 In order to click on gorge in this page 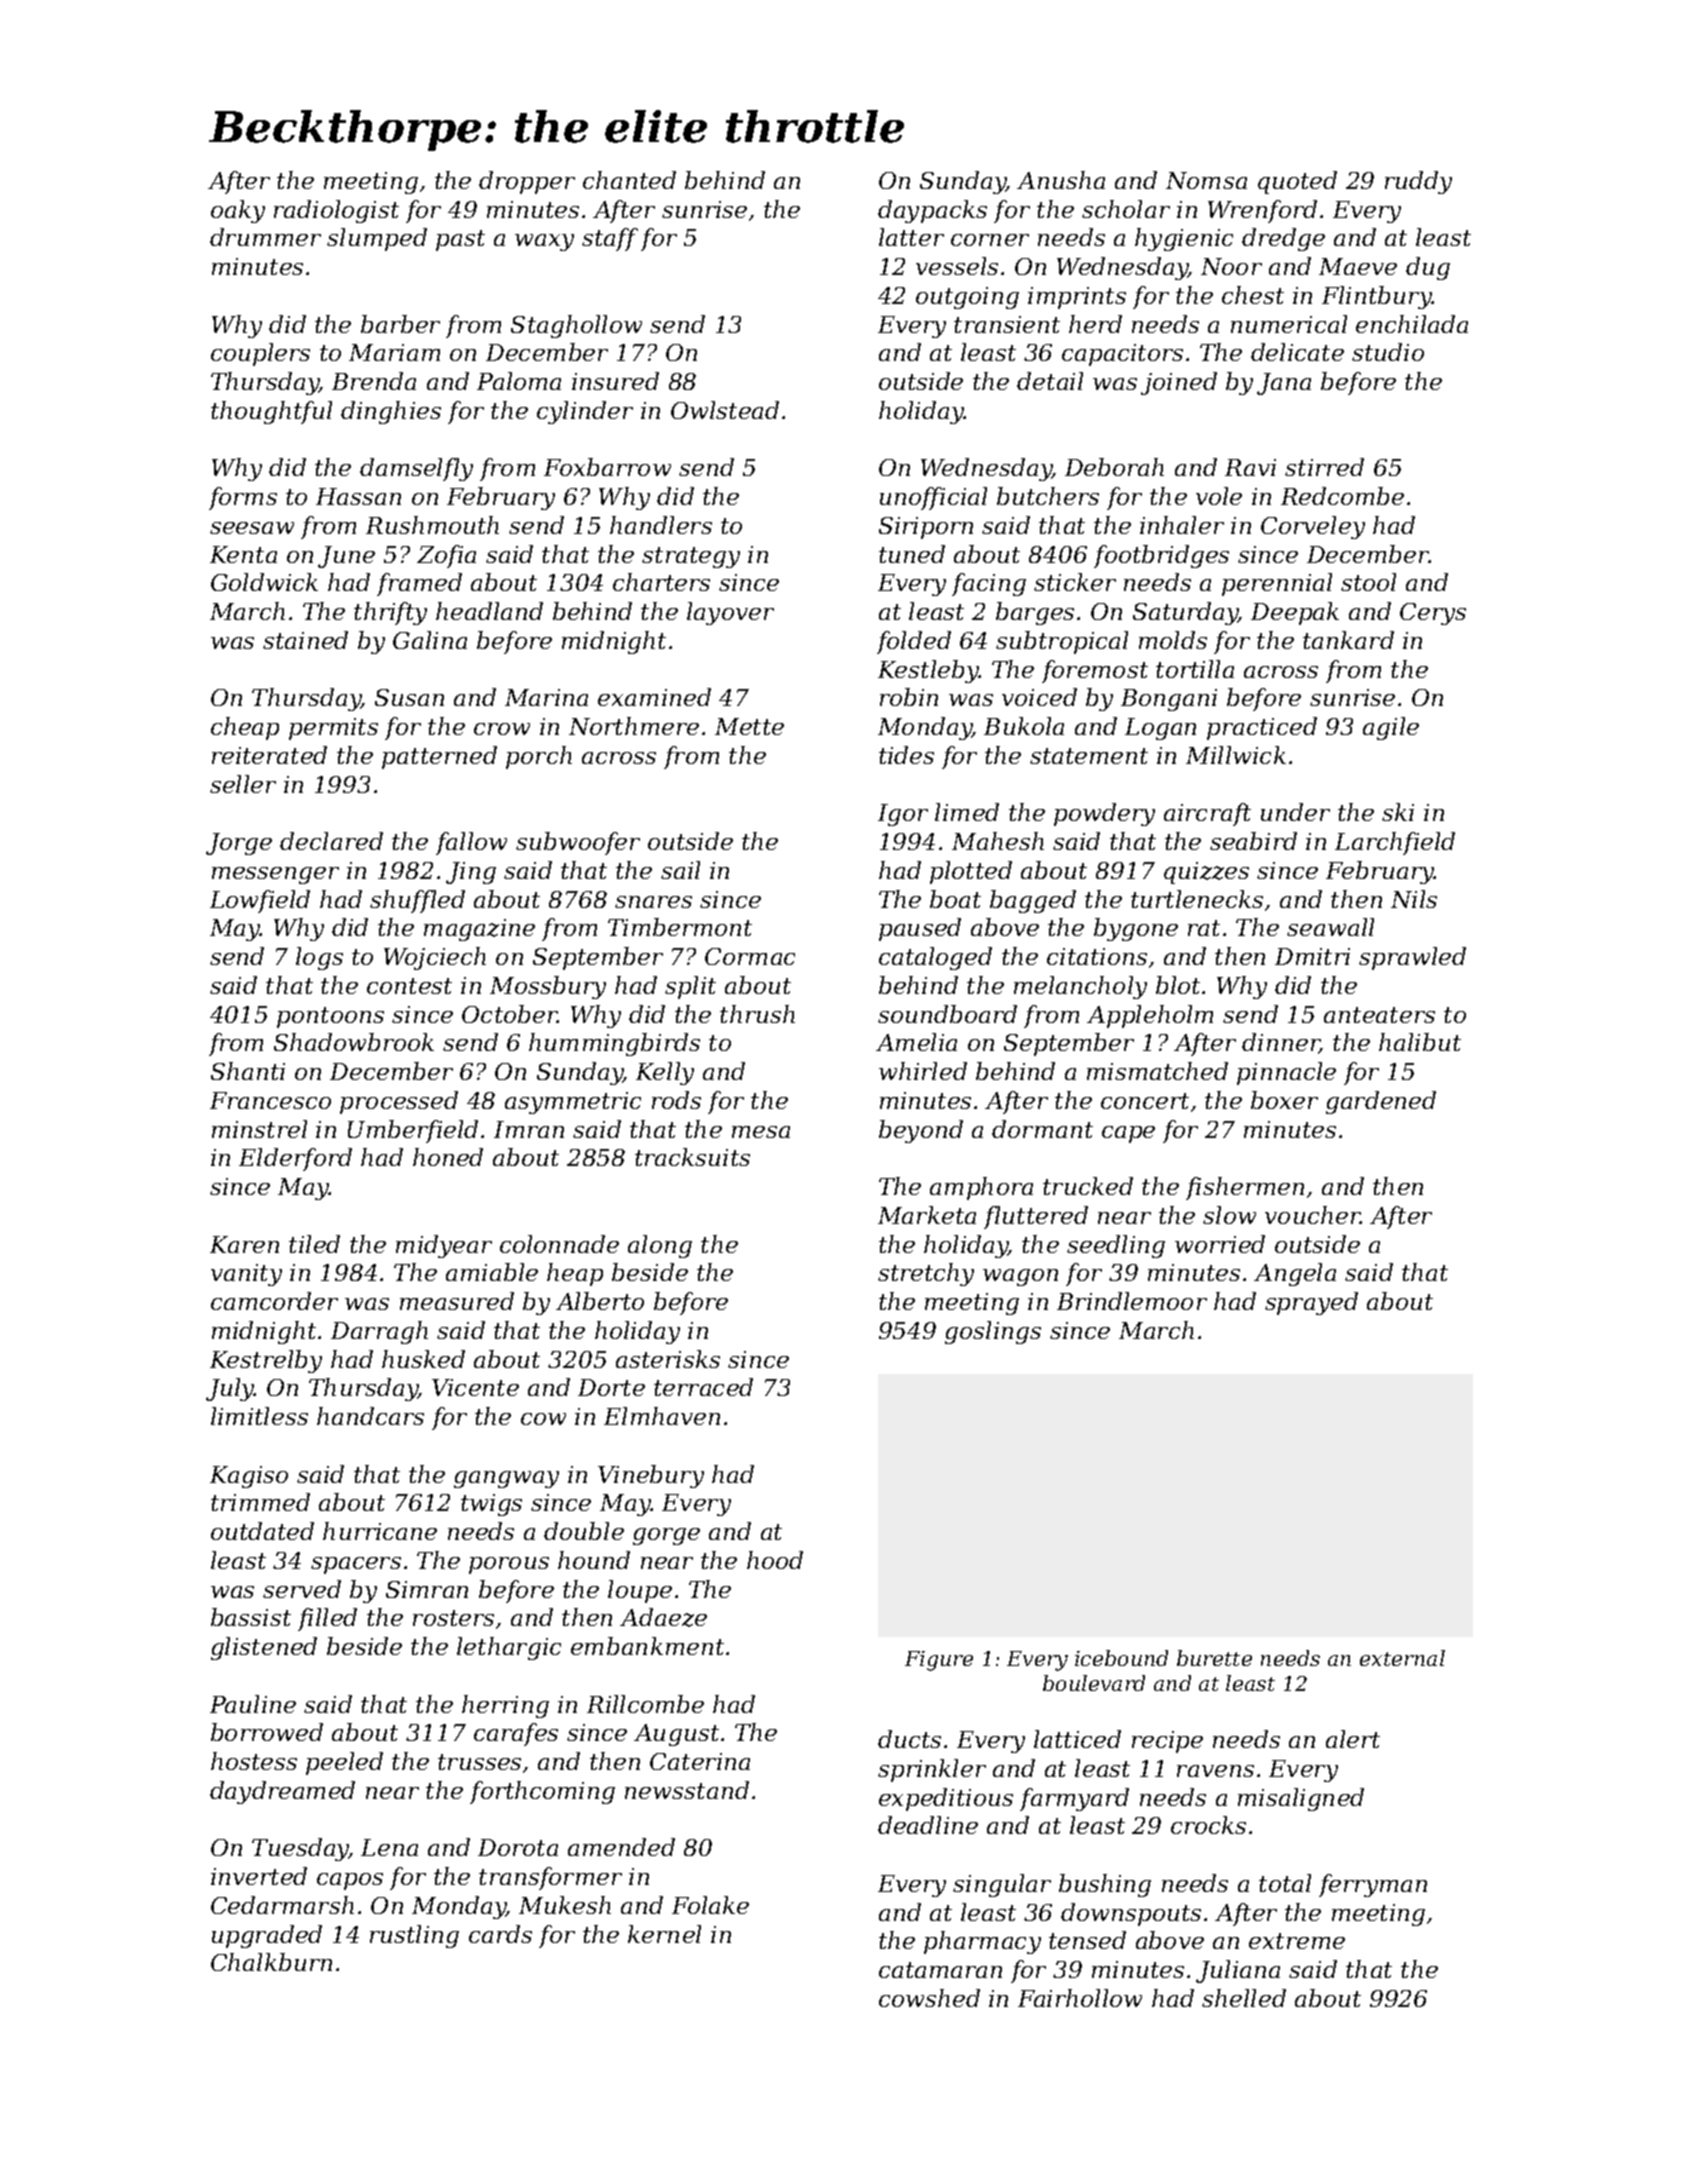, I will do `click(666, 1536)`.
